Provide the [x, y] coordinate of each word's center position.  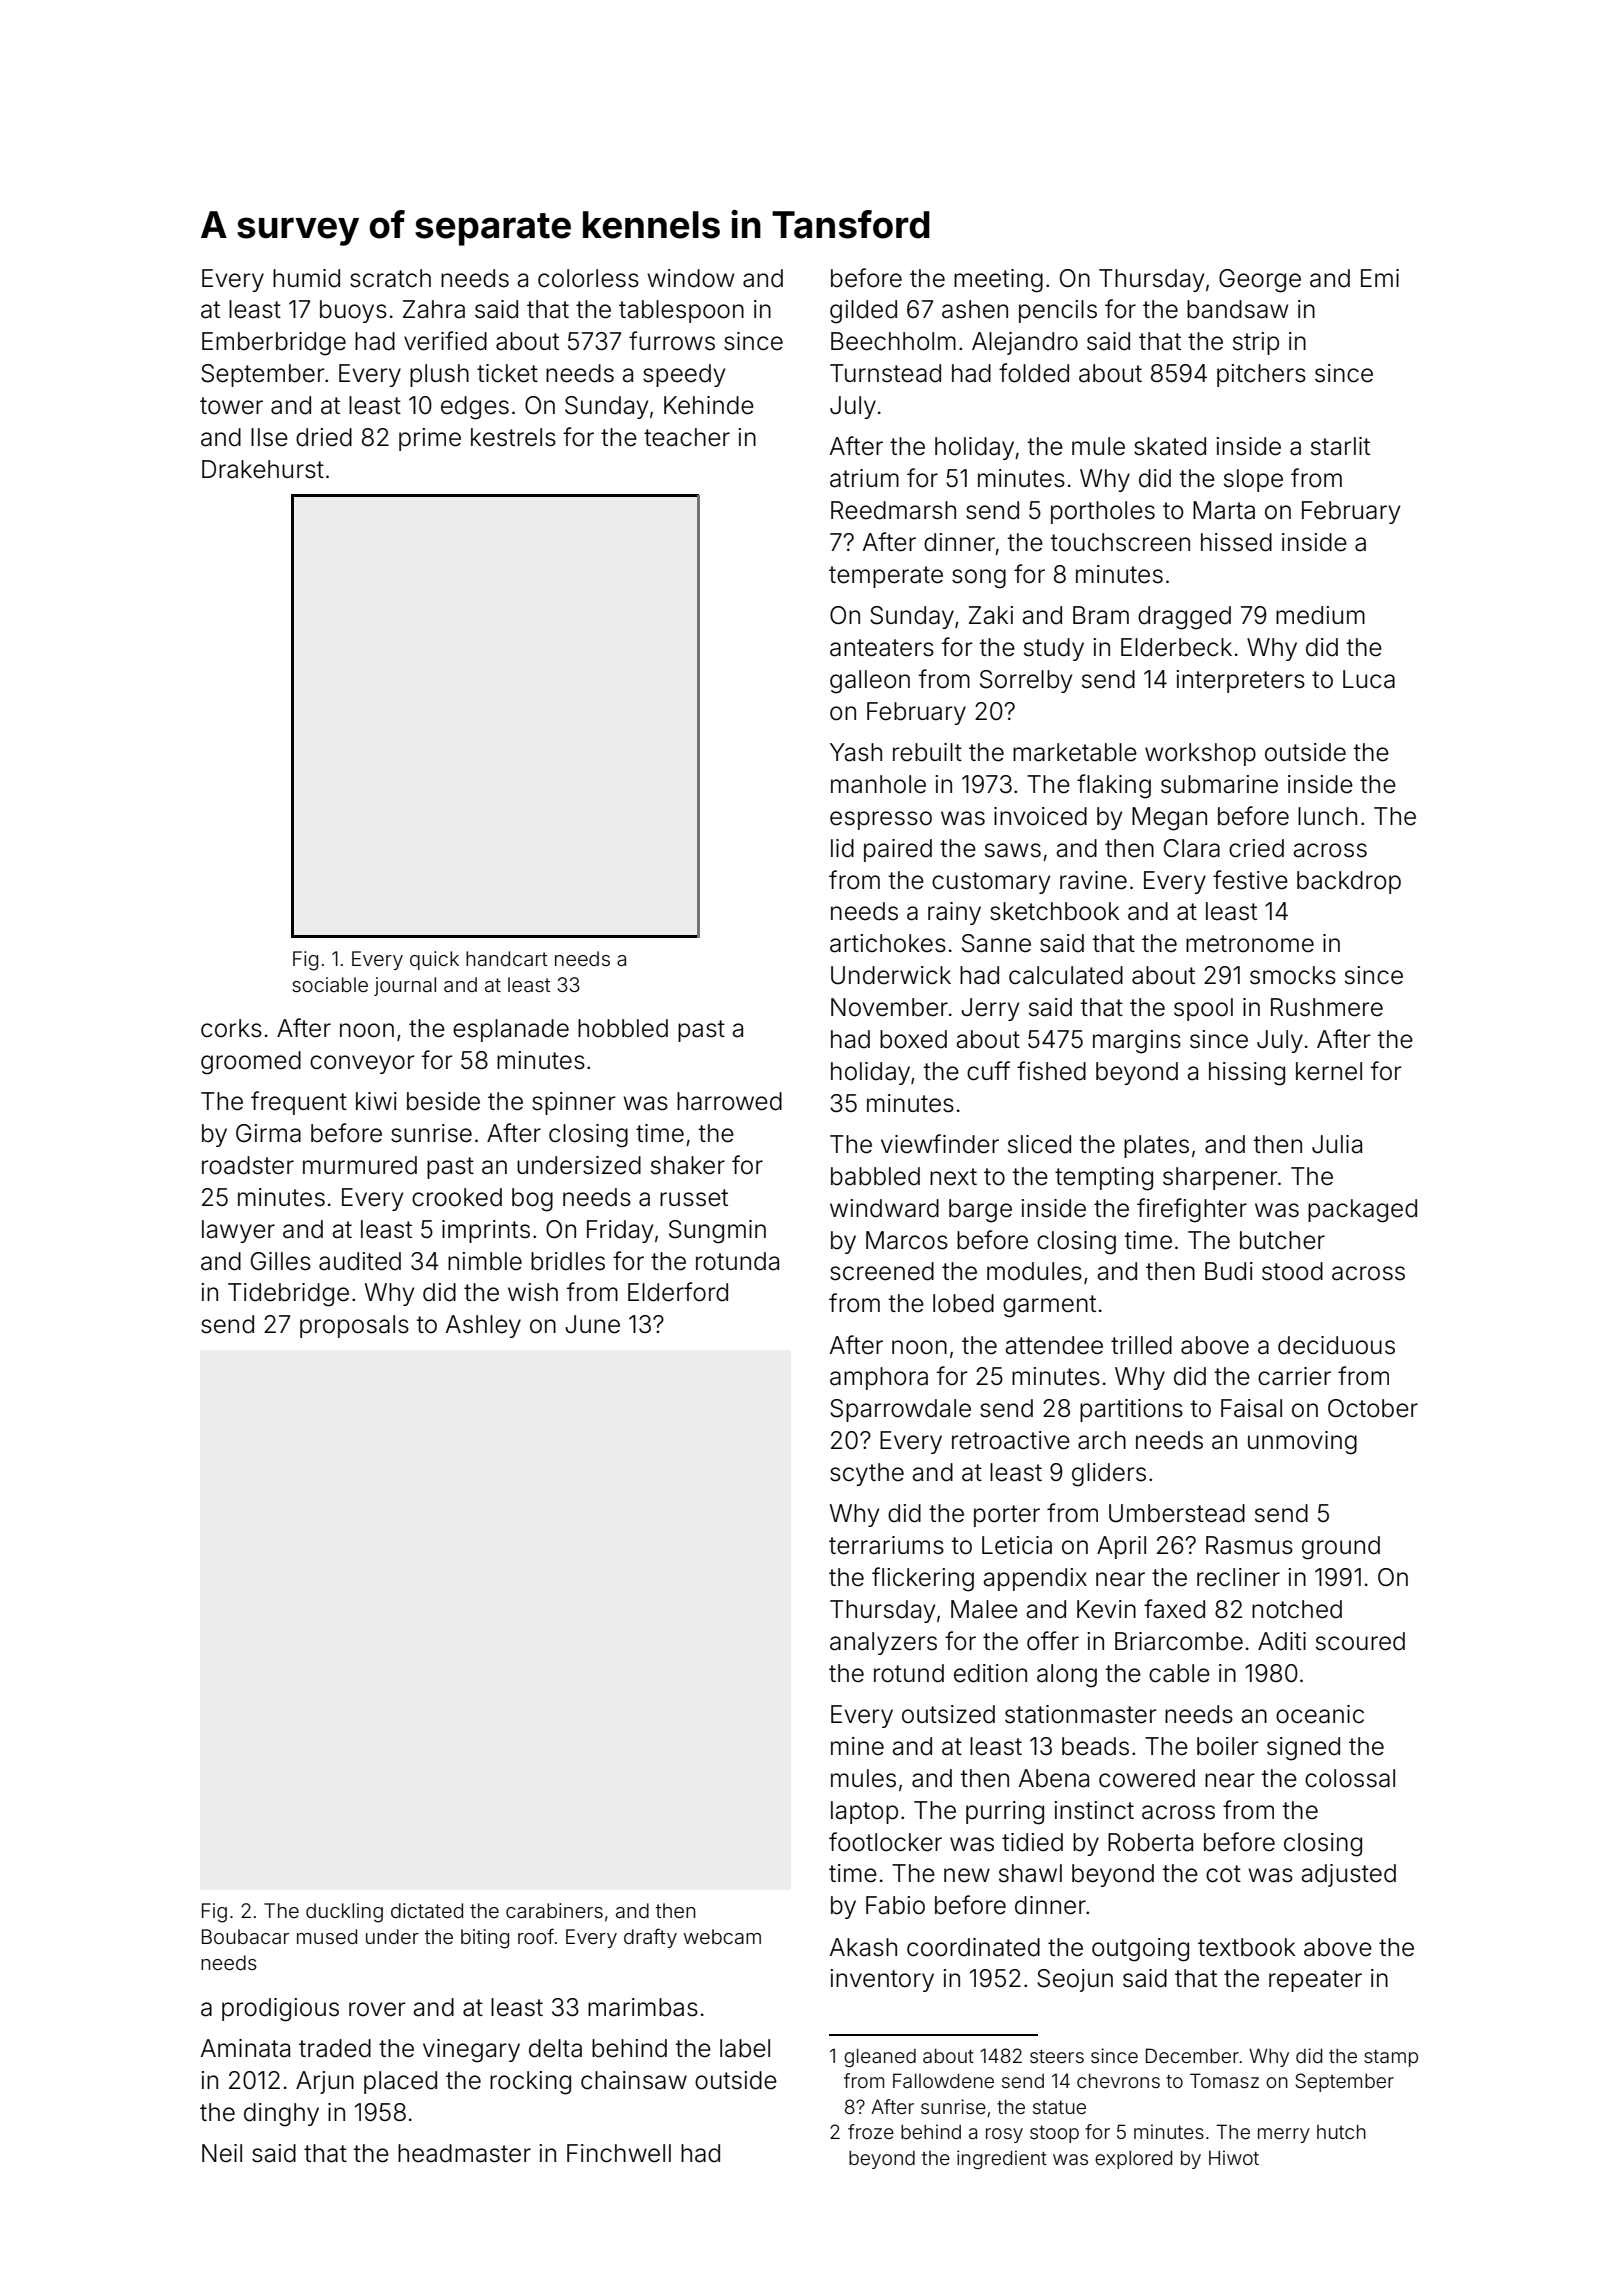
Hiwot [1234, 2157]
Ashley [483, 1326]
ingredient [1002, 2159]
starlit [1340, 446]
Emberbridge [274, 344]
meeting [998, 281]
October [1373, 1408]
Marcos [907, 1240]
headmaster [464, 2153]
